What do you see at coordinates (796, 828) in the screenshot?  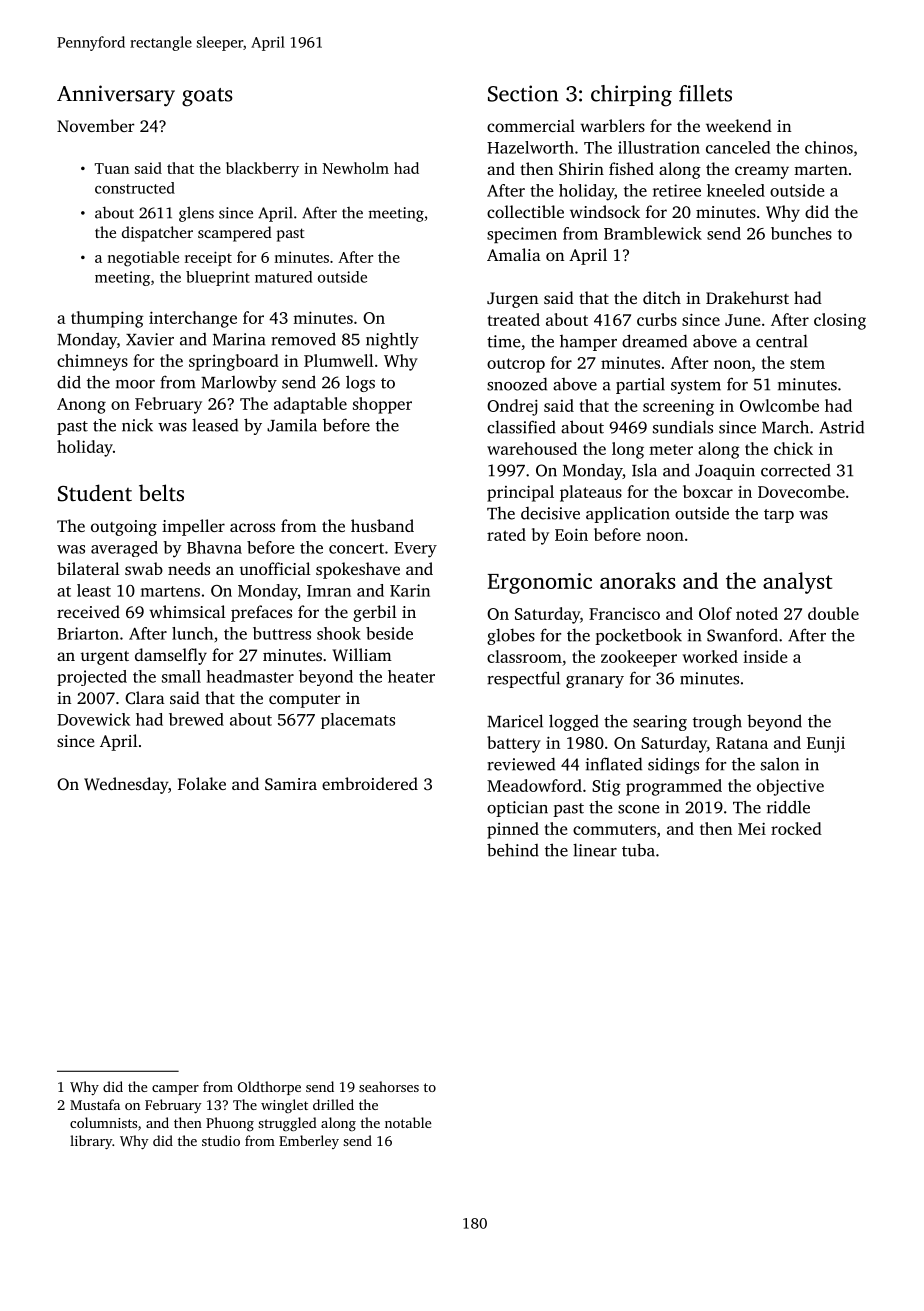 I see `rocked` at bounding box center [796, 828].
